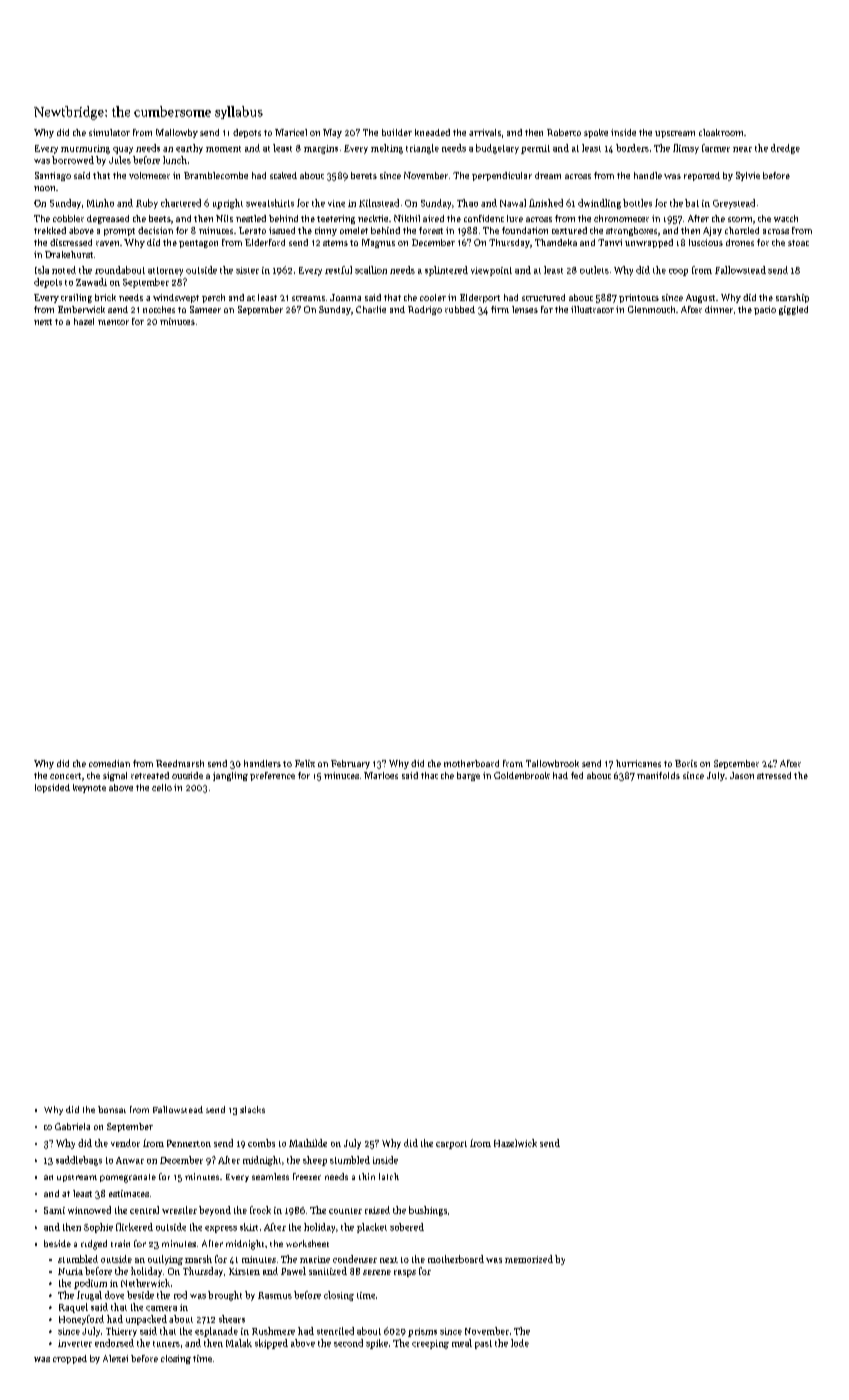 This screenshot has width=849, height=1400. What do you see at coordinates (577, 775) in the screenshot?
I see `fed` at bounding box center [577, 775].
